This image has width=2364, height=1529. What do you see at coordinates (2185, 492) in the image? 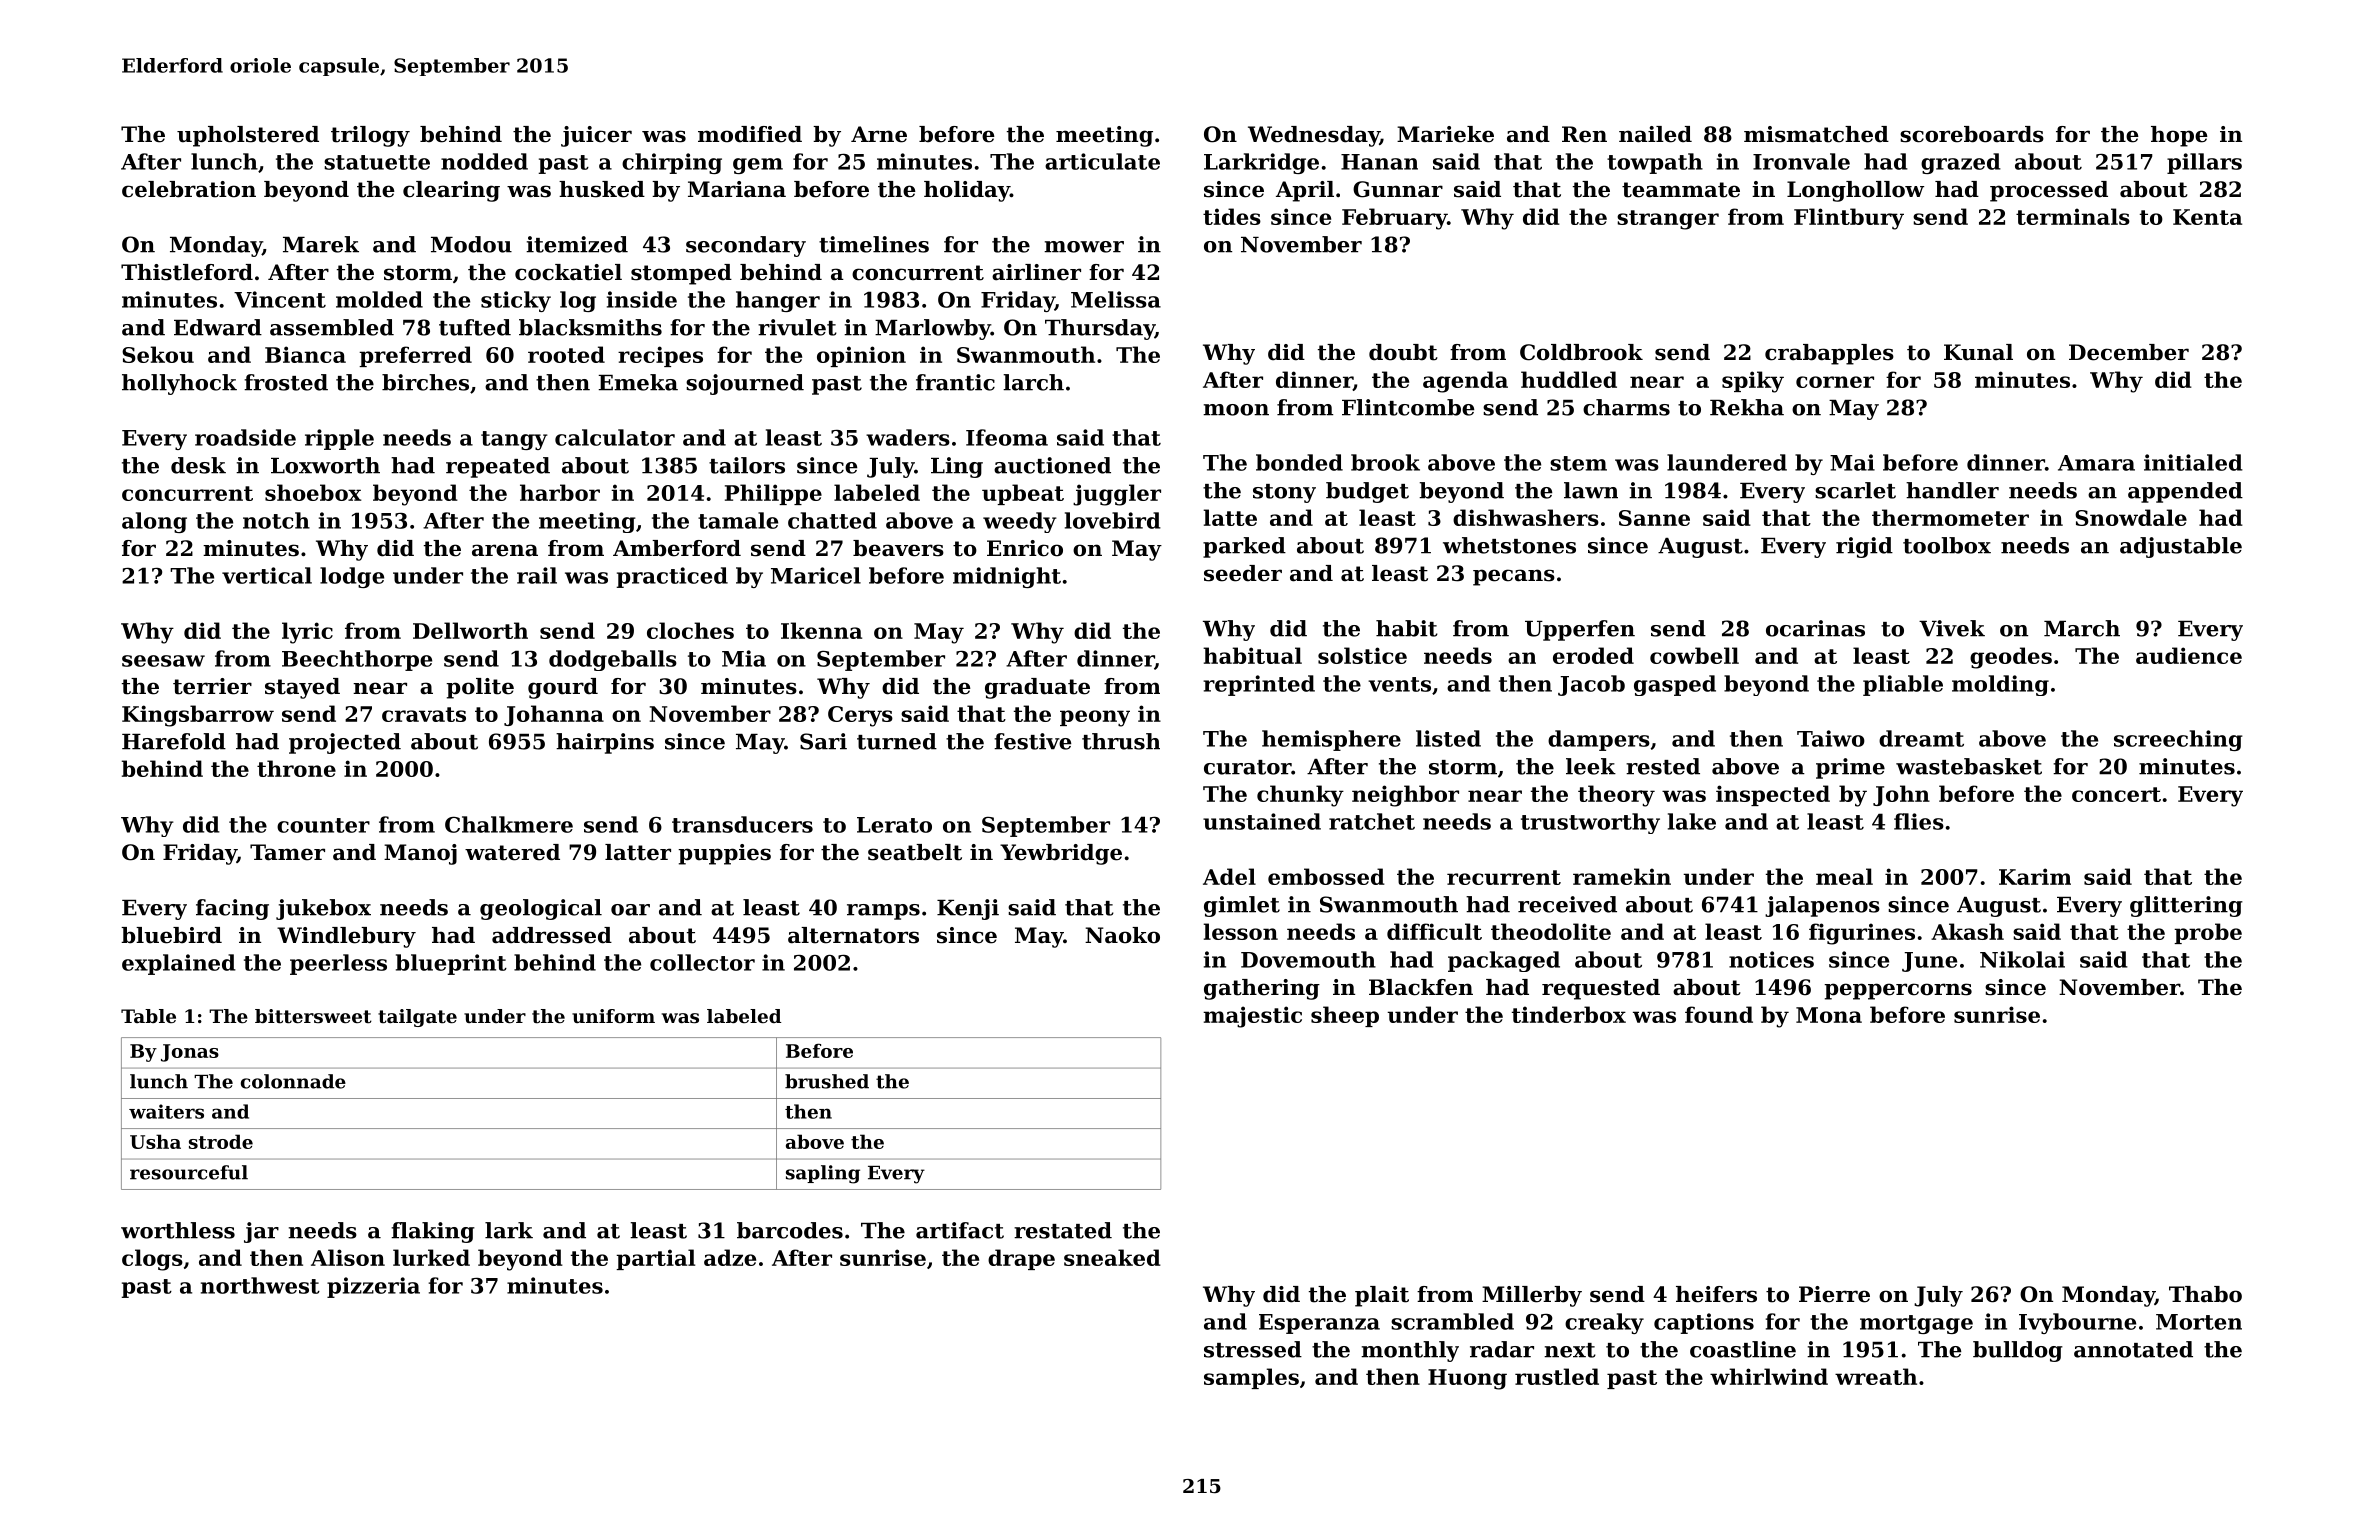
I see `appended` at bounding box center [2185, 492].
